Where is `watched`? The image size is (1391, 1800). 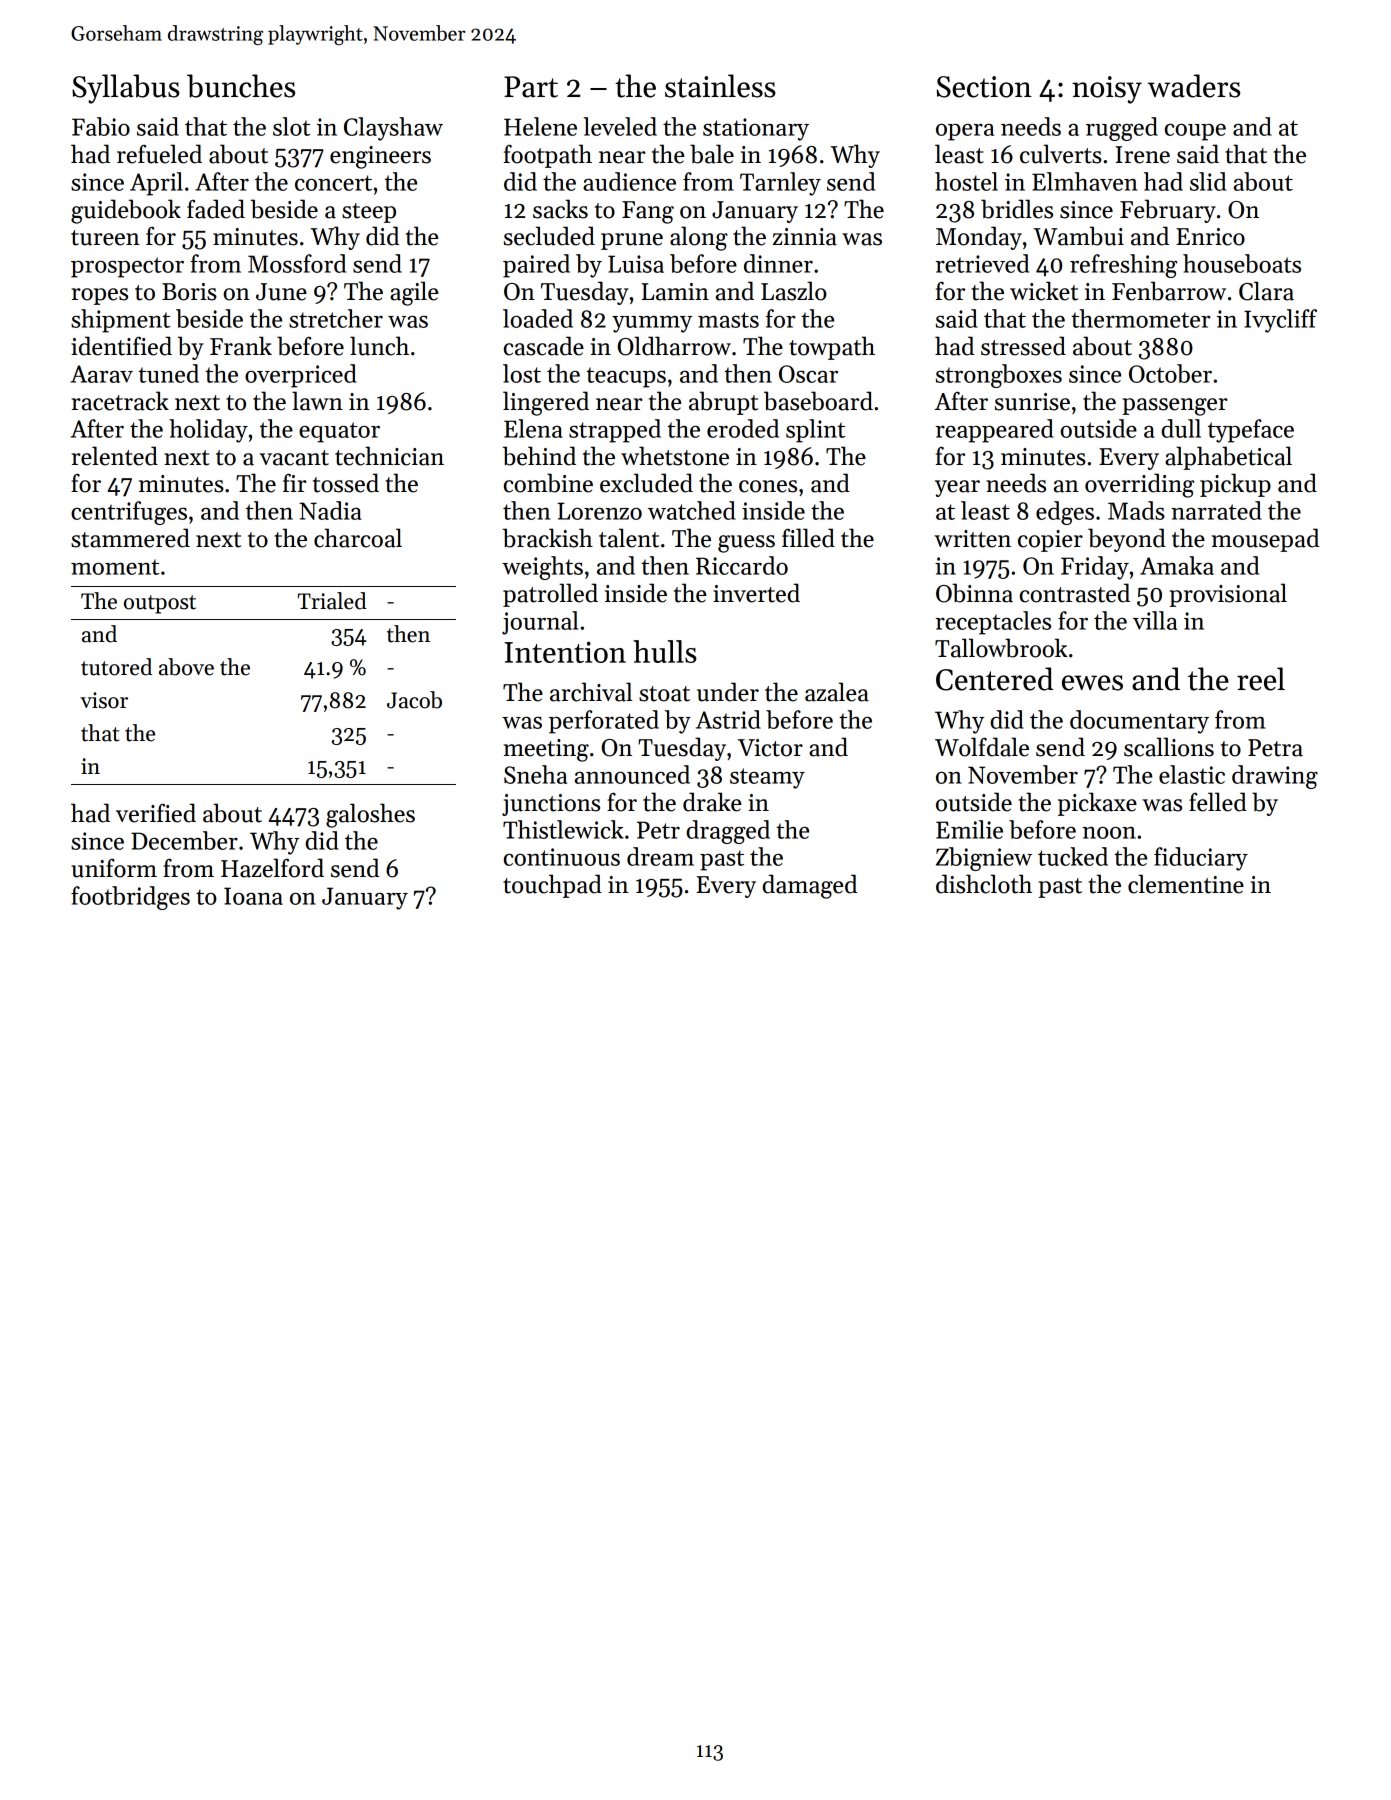 watched is located at coordinates (692, 510).
